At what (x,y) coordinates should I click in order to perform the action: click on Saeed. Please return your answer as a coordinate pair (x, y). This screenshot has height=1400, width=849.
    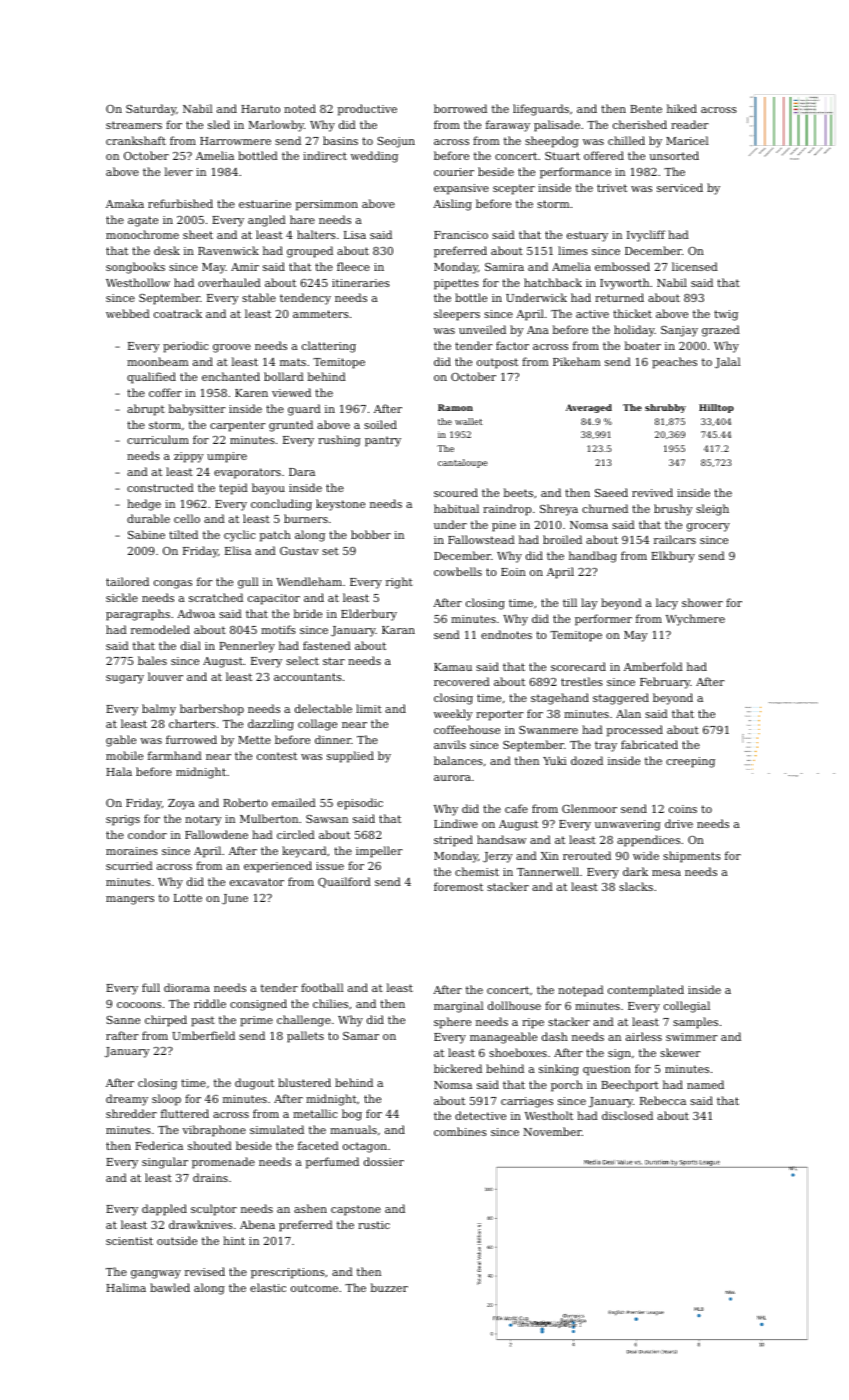
    Looking at the image, I should click on (611, 492).
